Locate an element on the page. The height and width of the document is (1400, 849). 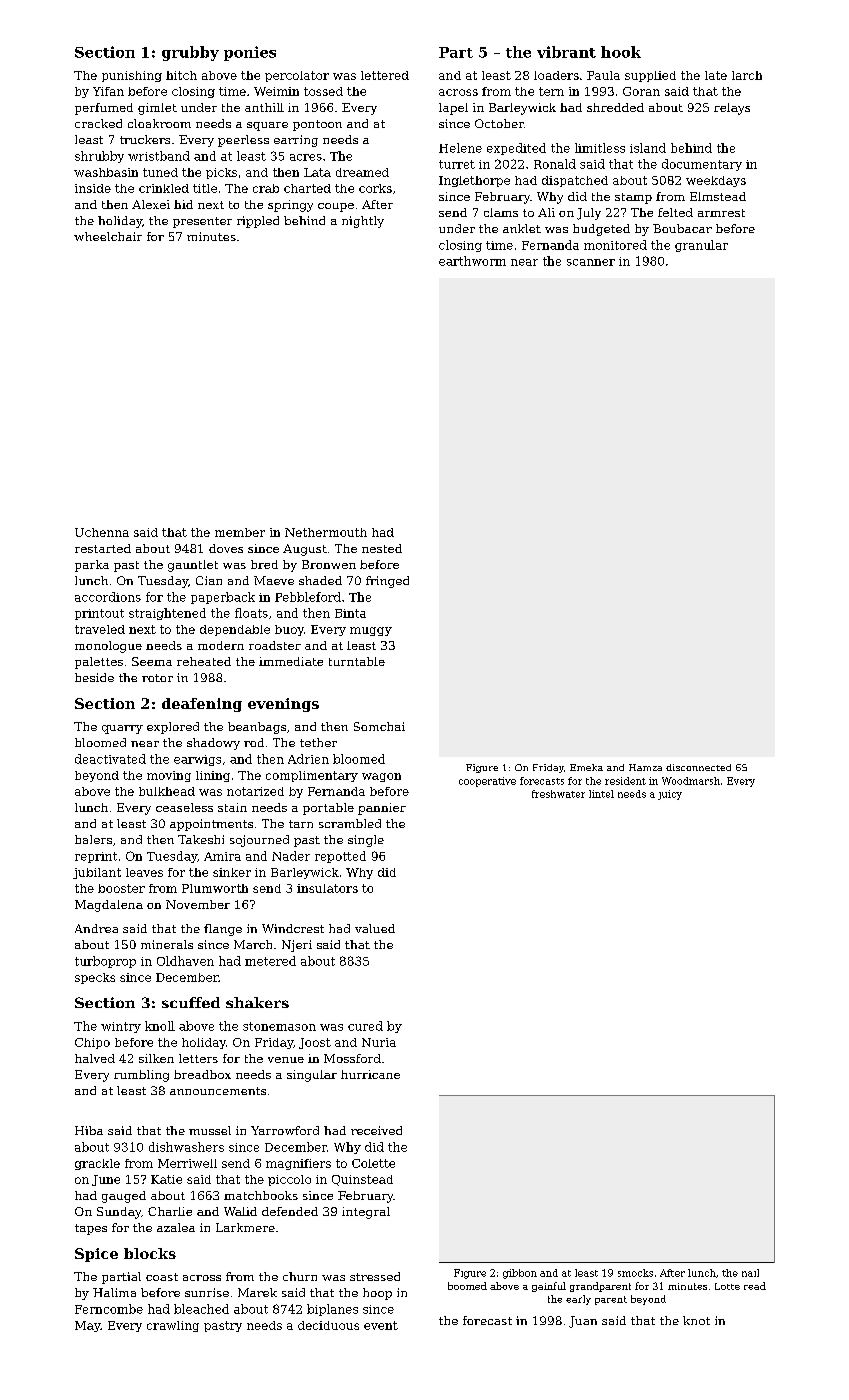
nested is located at coordinates (382, 548).
